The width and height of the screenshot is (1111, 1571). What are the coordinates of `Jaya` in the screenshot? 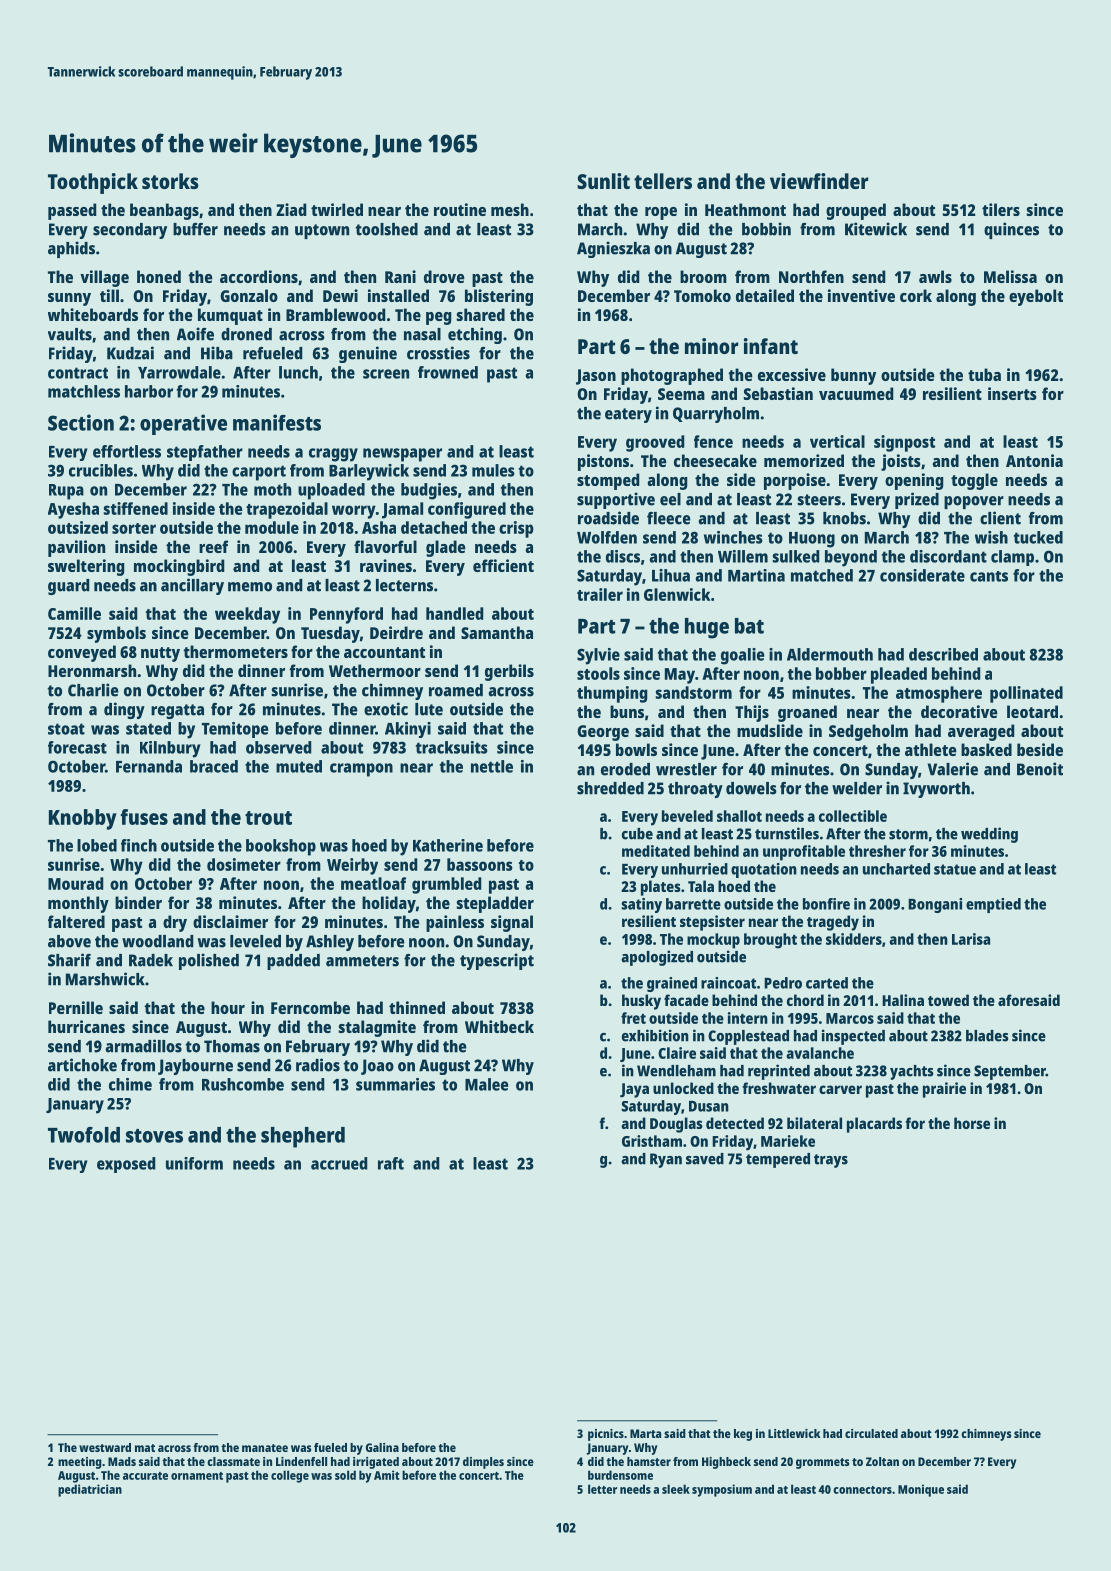 It's located at (634, 1090).
